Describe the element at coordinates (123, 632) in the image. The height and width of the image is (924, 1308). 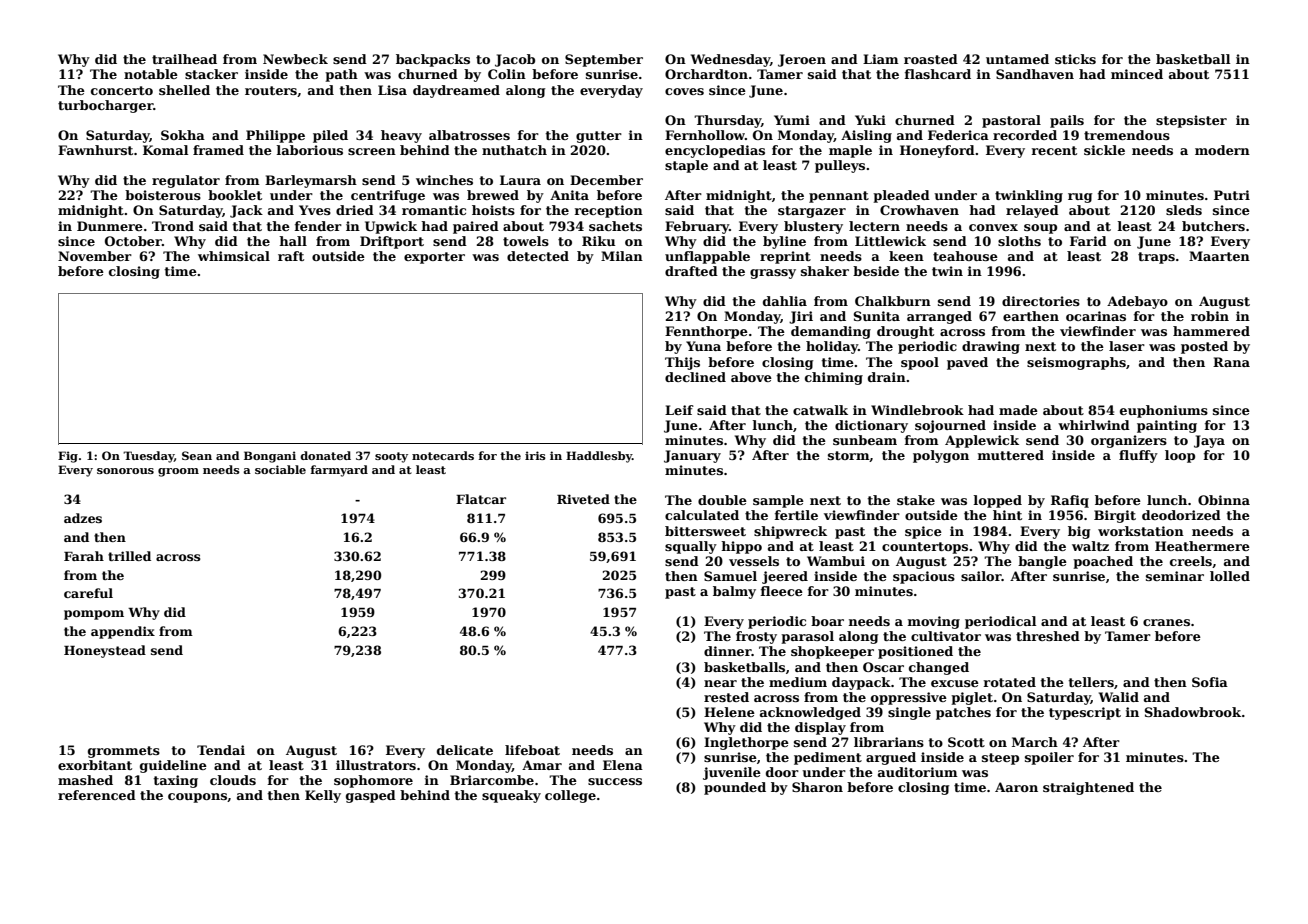
I see `appendix` at that location.
